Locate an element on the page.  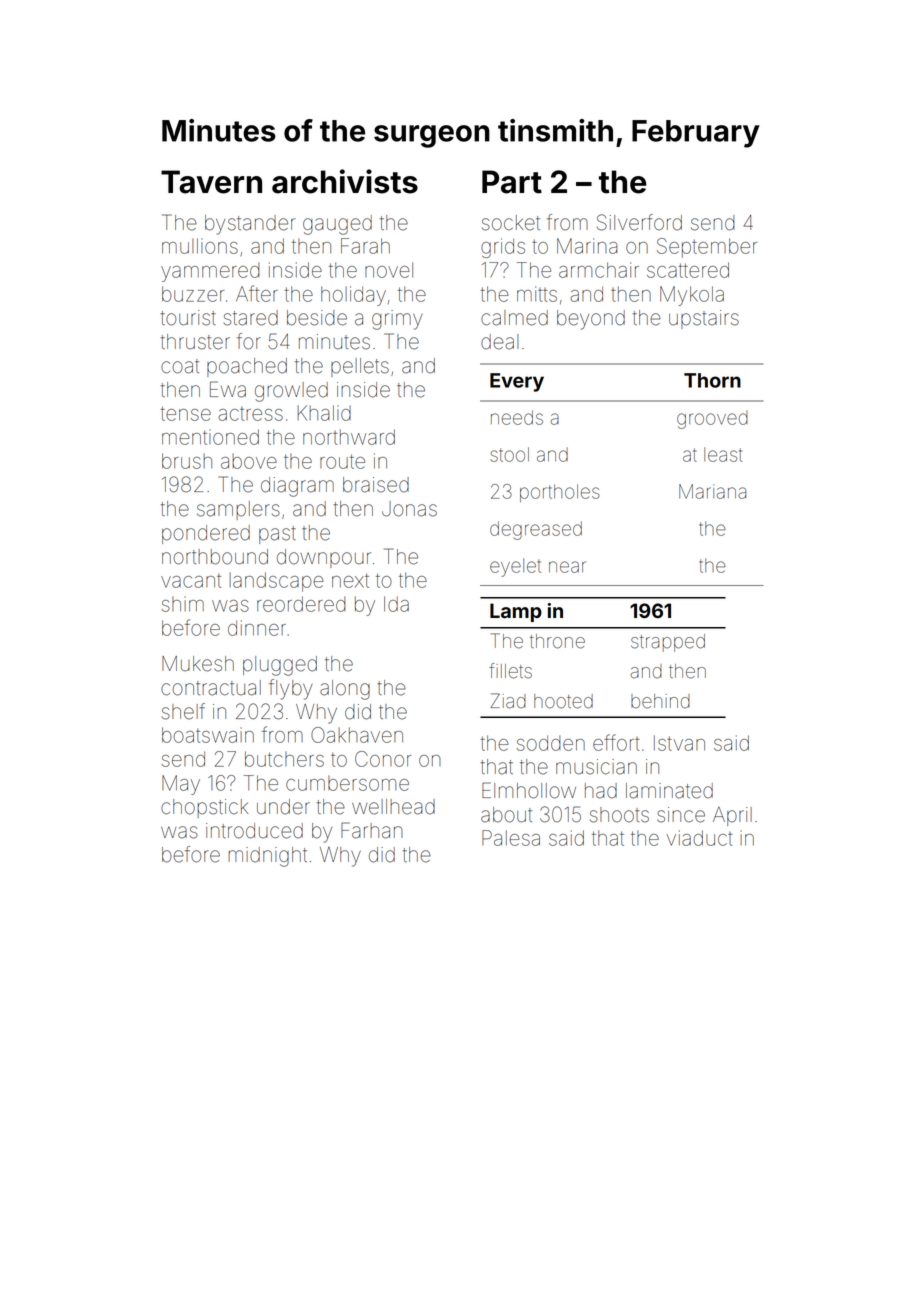
about is located at coordinates (506, 815).
